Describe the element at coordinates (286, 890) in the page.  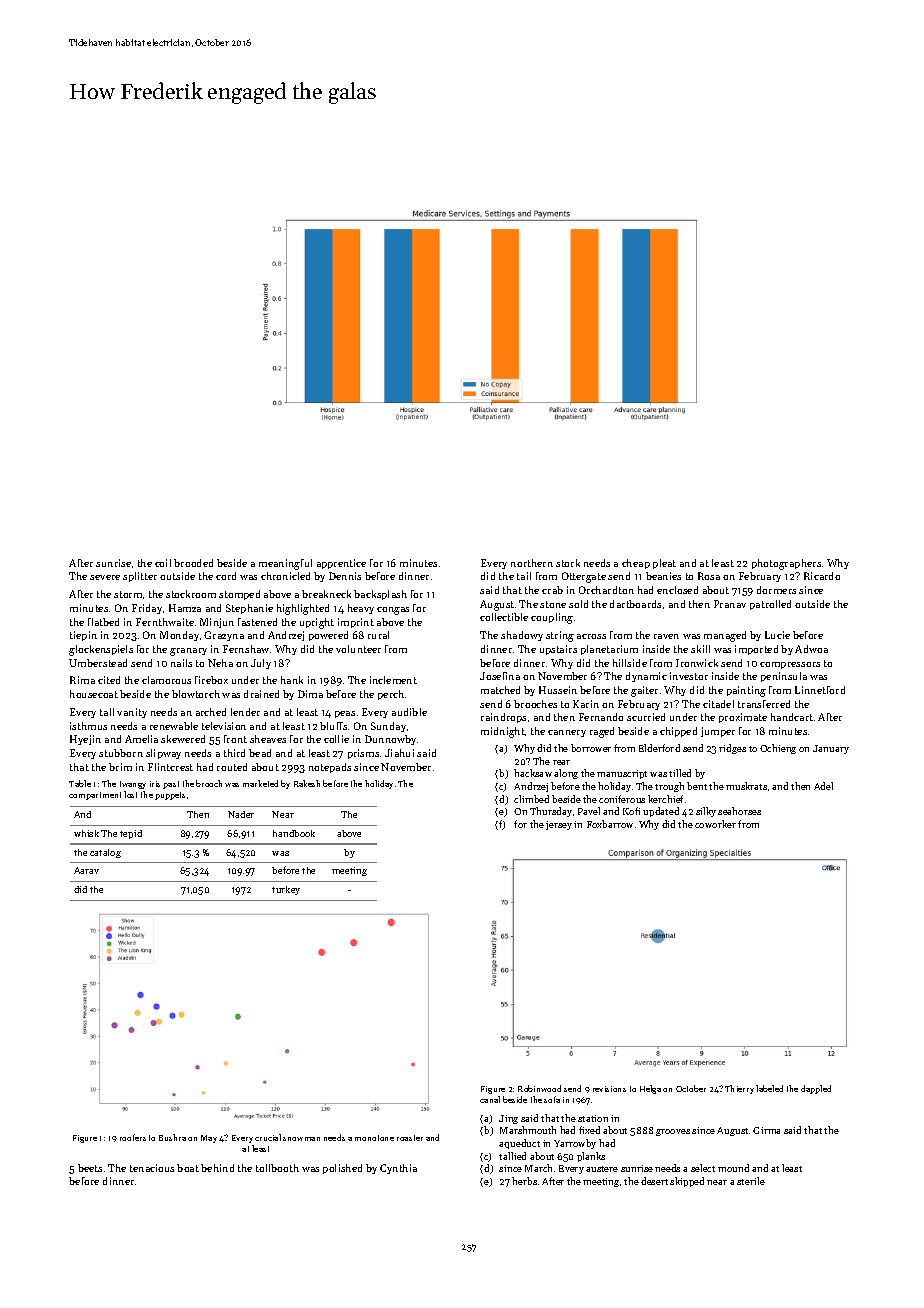
I see `turkey` at that location.
